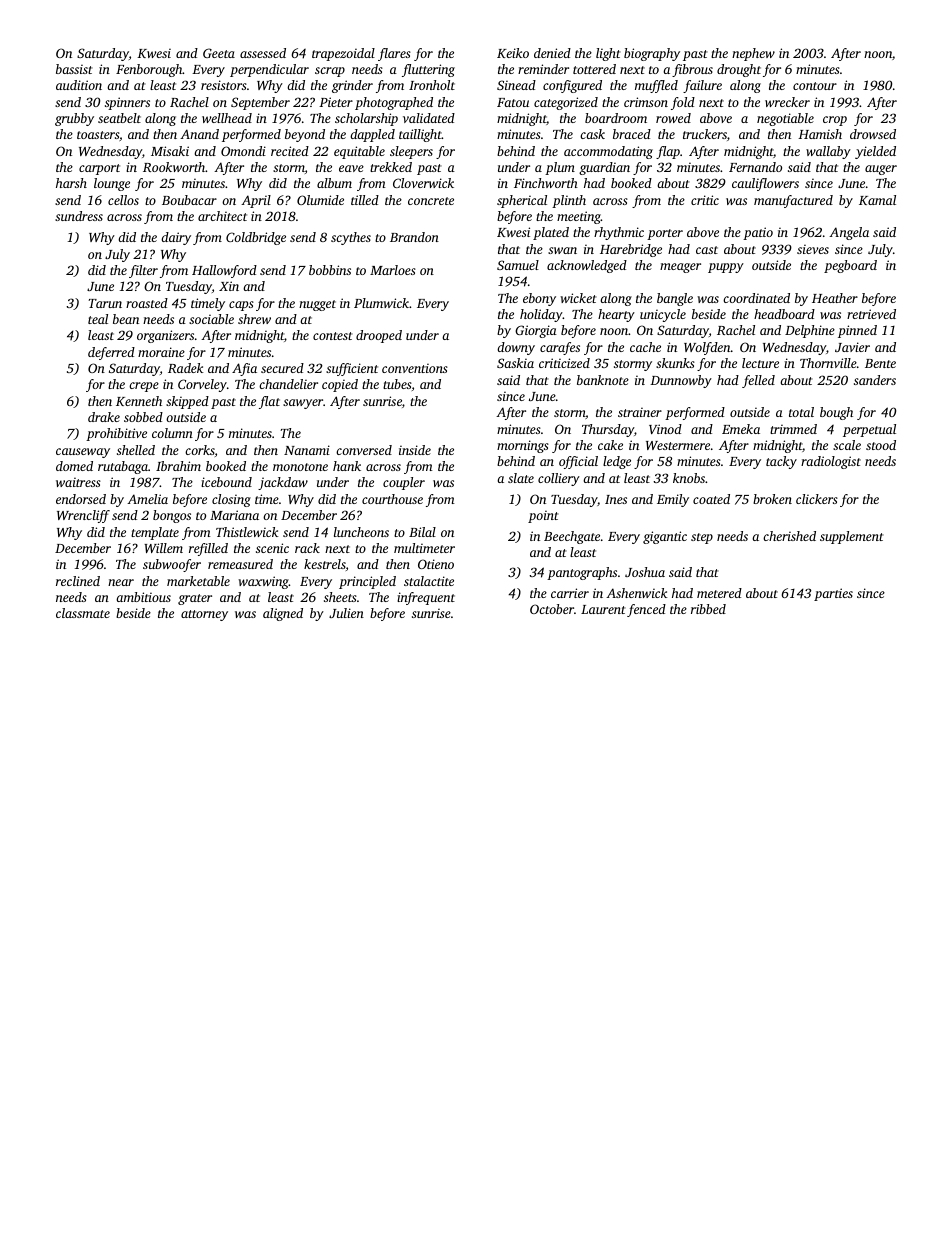  Describe the element at coordinates (675, 299) in the image. I see `bangle` at that location.
